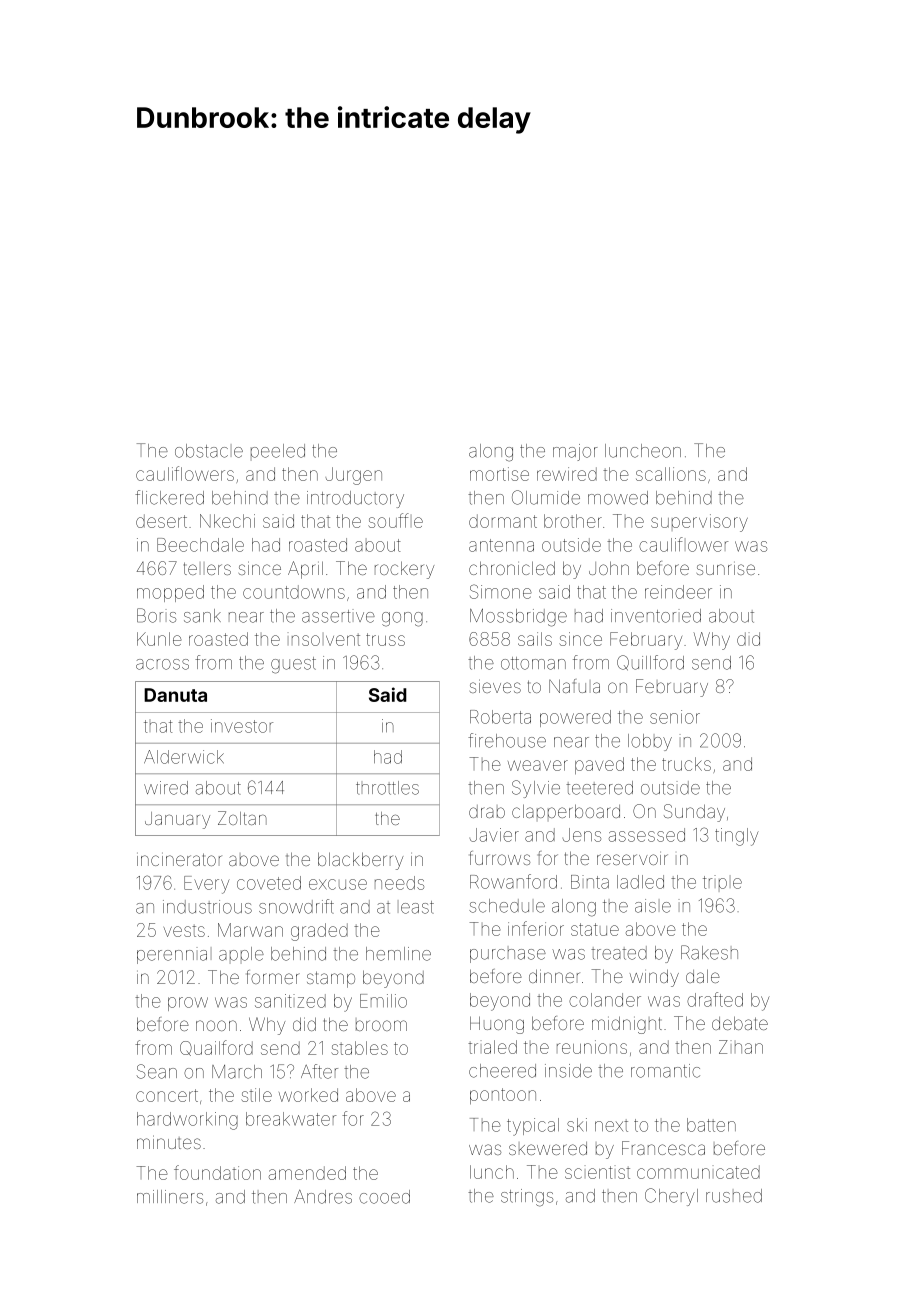 This image has height=1316, width=908. Describe the element at coordinates (647, 835) in the image. I see `assessed` at that location.
